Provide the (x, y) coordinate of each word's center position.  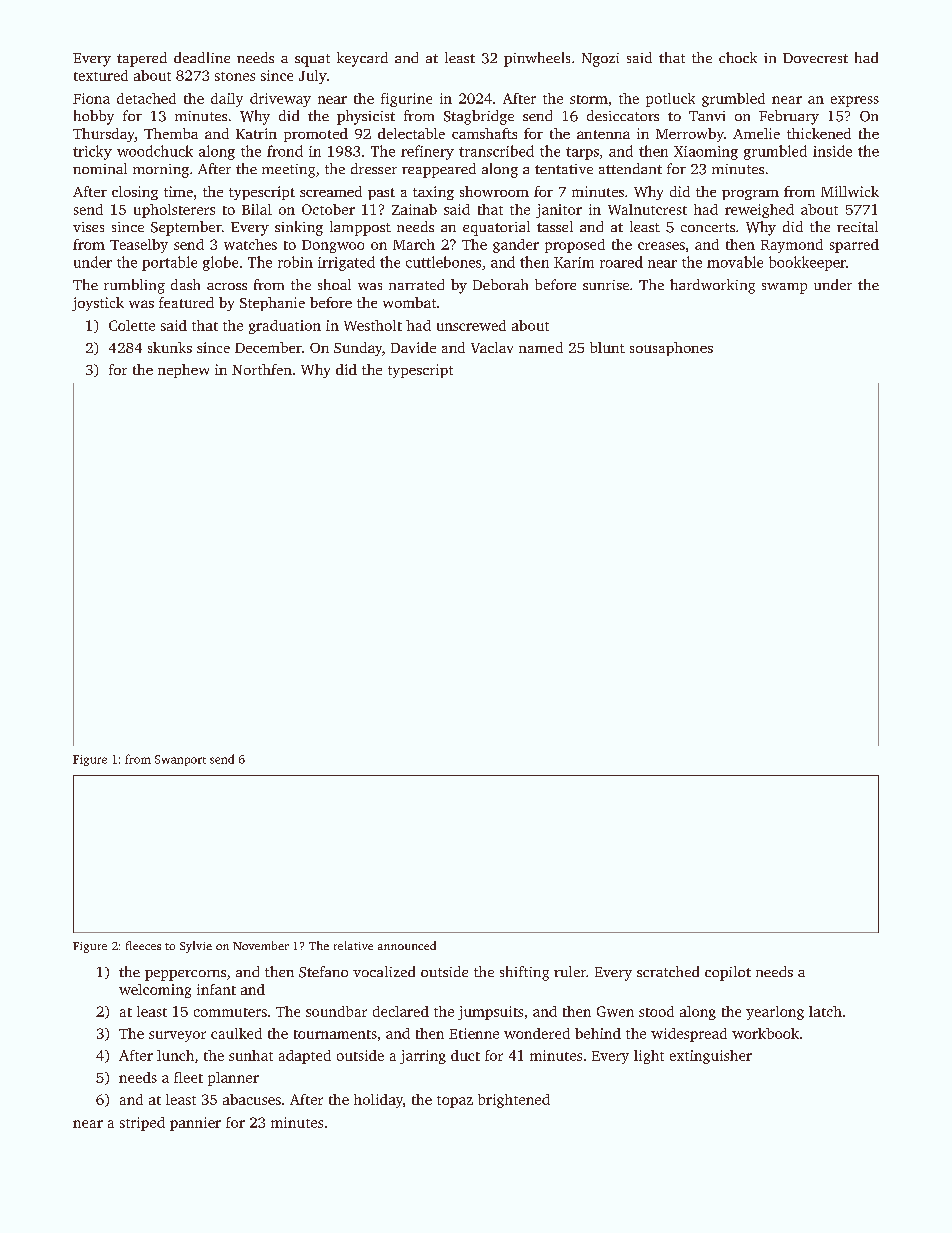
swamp (784, 288)
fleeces (143, 945)
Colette (132, 325)
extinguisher (711, 1057)
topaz (455, 1102)
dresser (374, 168)
